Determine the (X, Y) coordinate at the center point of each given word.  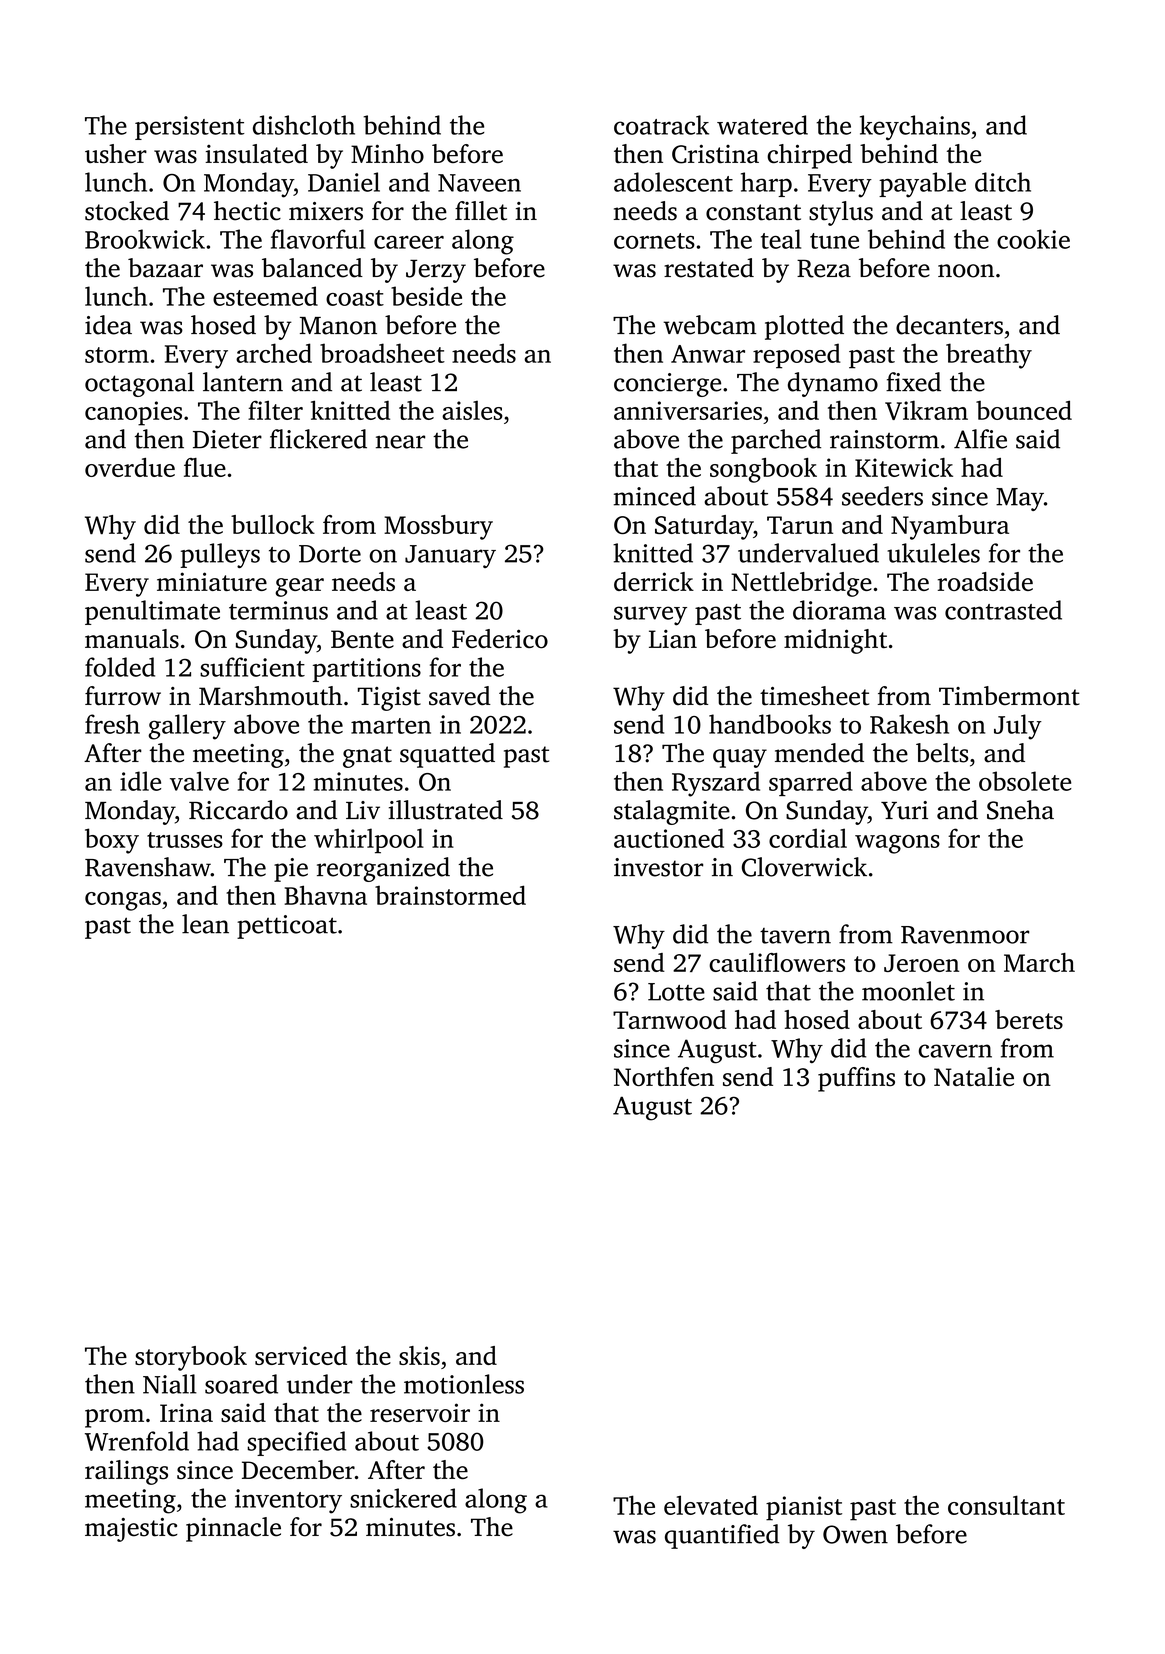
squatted (447, 755)
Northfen (664, 1076)
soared (241, 1384)
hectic (247, 211)
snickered (403, 1498)
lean (205, 924)
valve (199, 781)
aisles (472, 410)
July (1018, 727)
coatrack (661, 125)
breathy (989, 356)
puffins (856, 1079)
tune (834, 241)
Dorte (330, 554)
